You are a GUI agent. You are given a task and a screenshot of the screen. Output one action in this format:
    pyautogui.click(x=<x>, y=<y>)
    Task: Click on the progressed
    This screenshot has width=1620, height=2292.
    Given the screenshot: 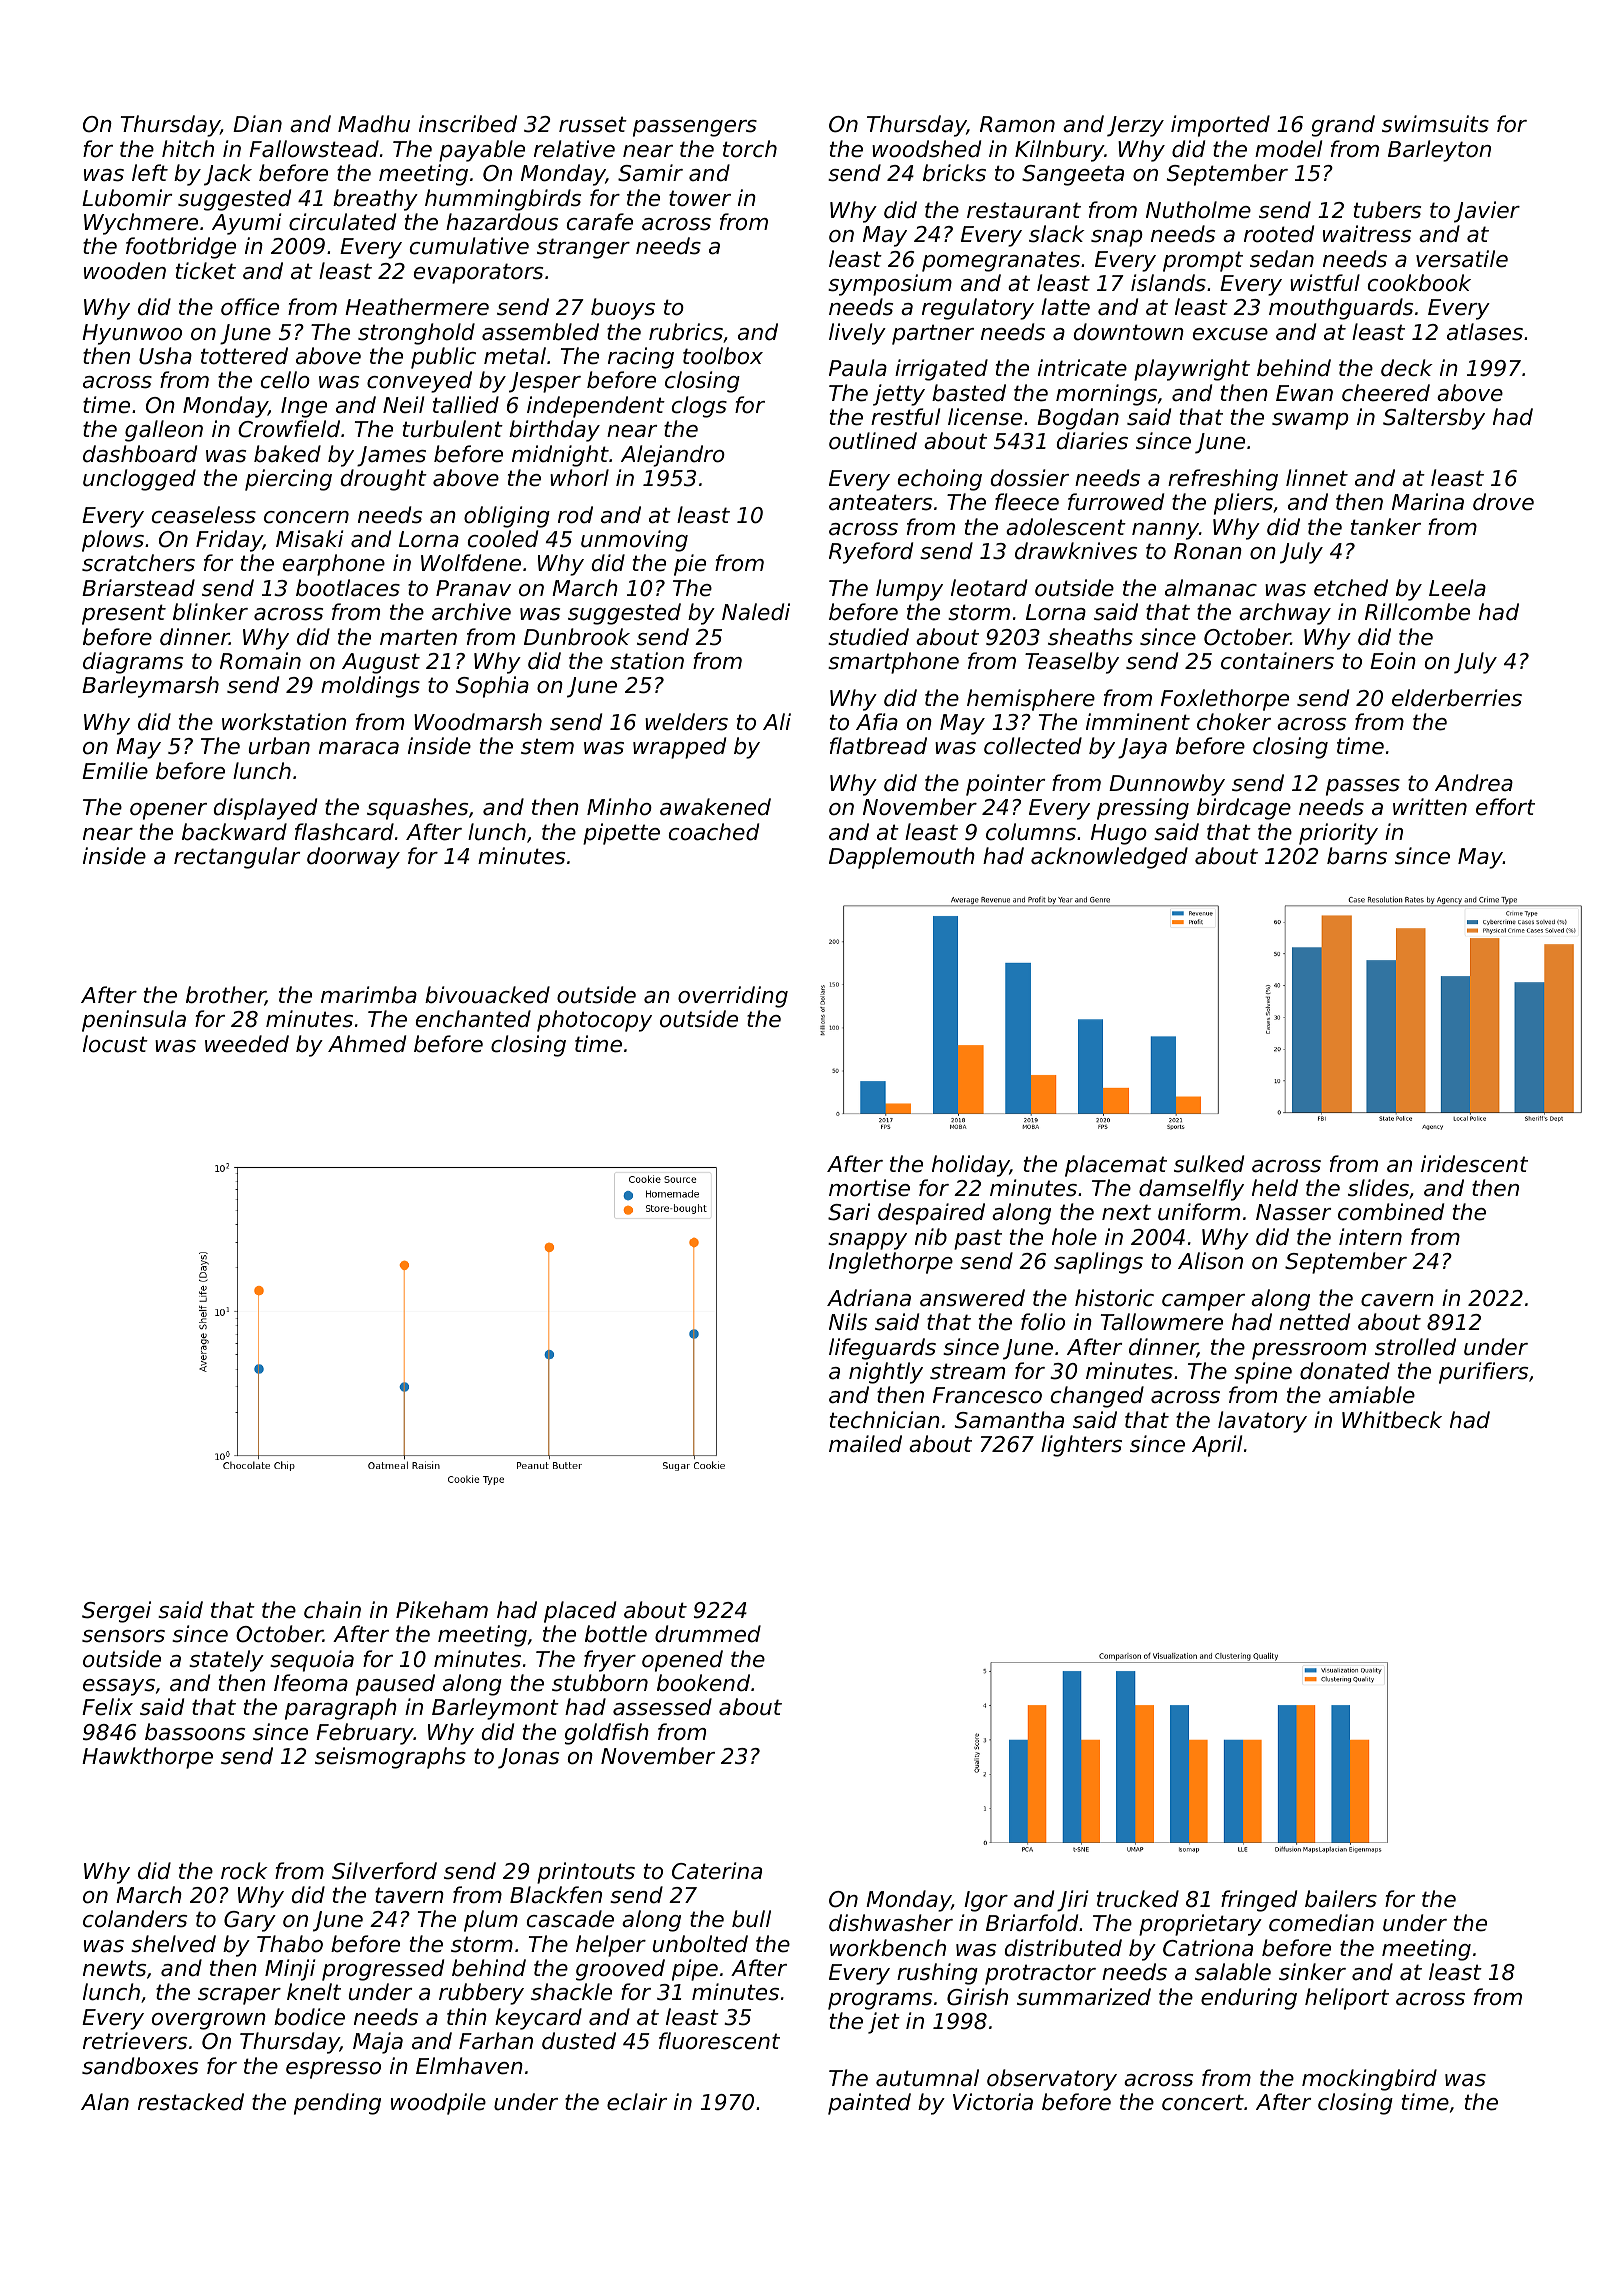 What is the action you would take?
    pyautogui.click(x=383, y=1970)
